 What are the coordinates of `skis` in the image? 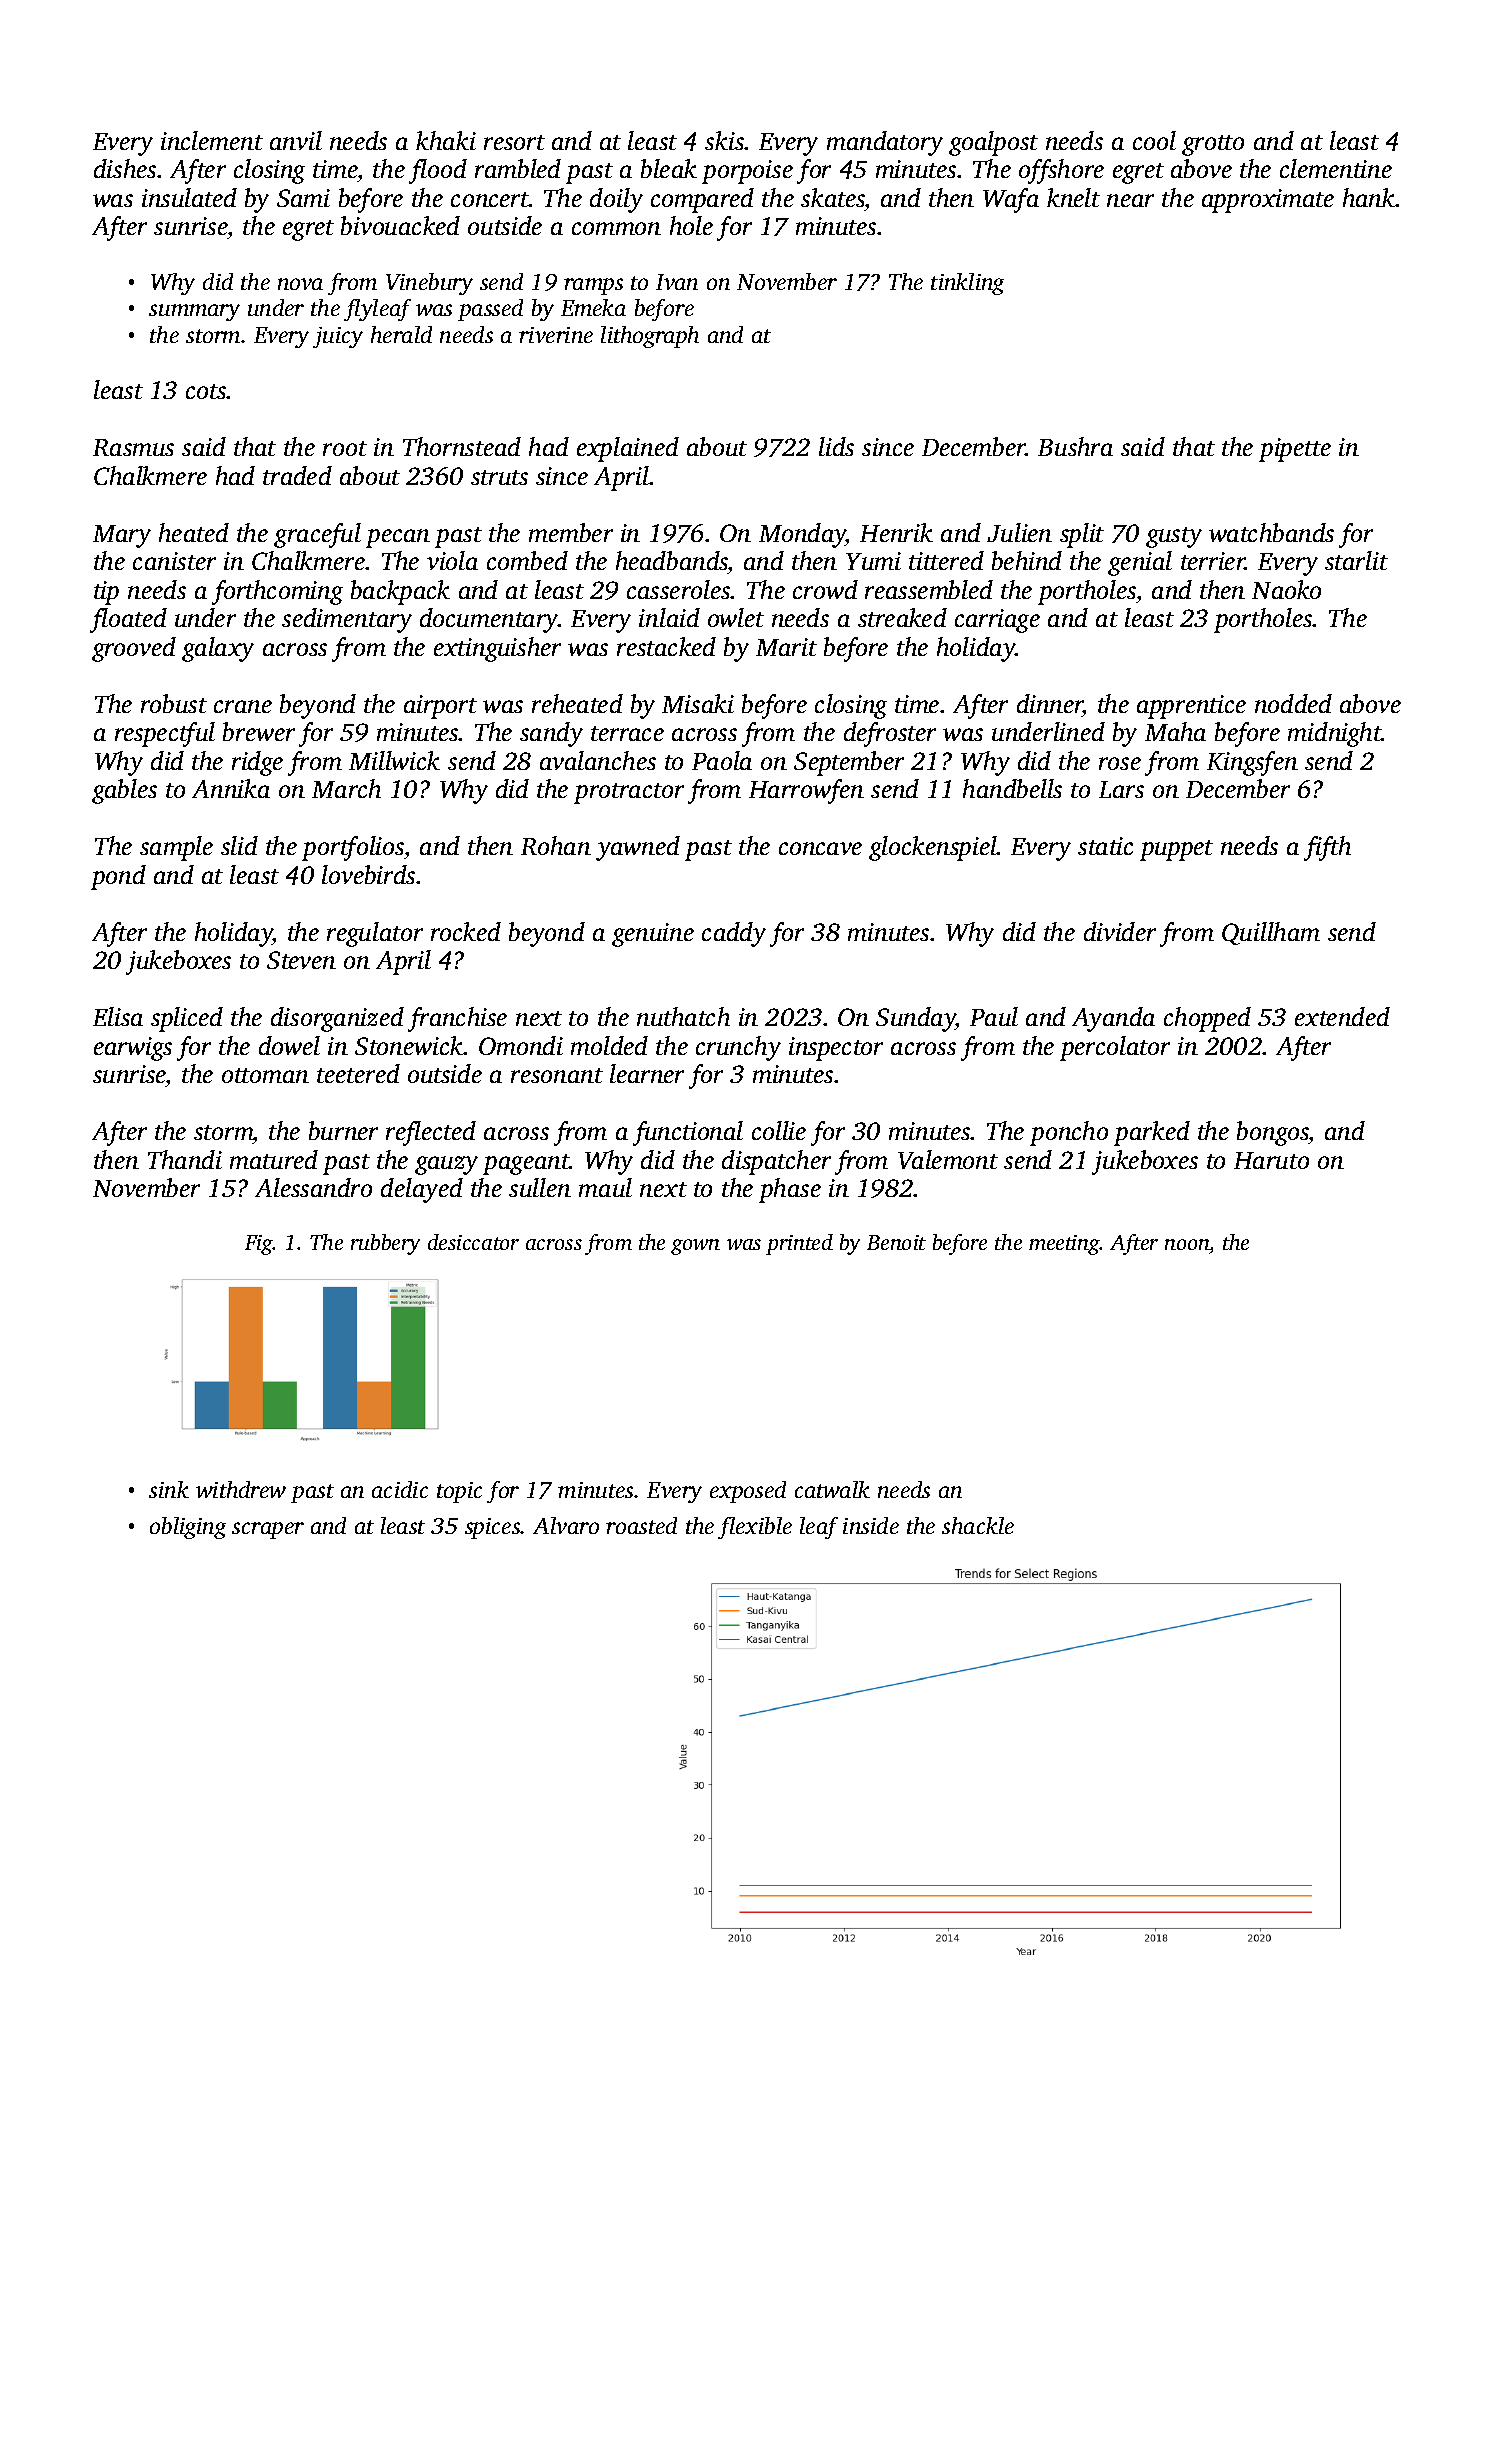 It's located at (724, 140).
